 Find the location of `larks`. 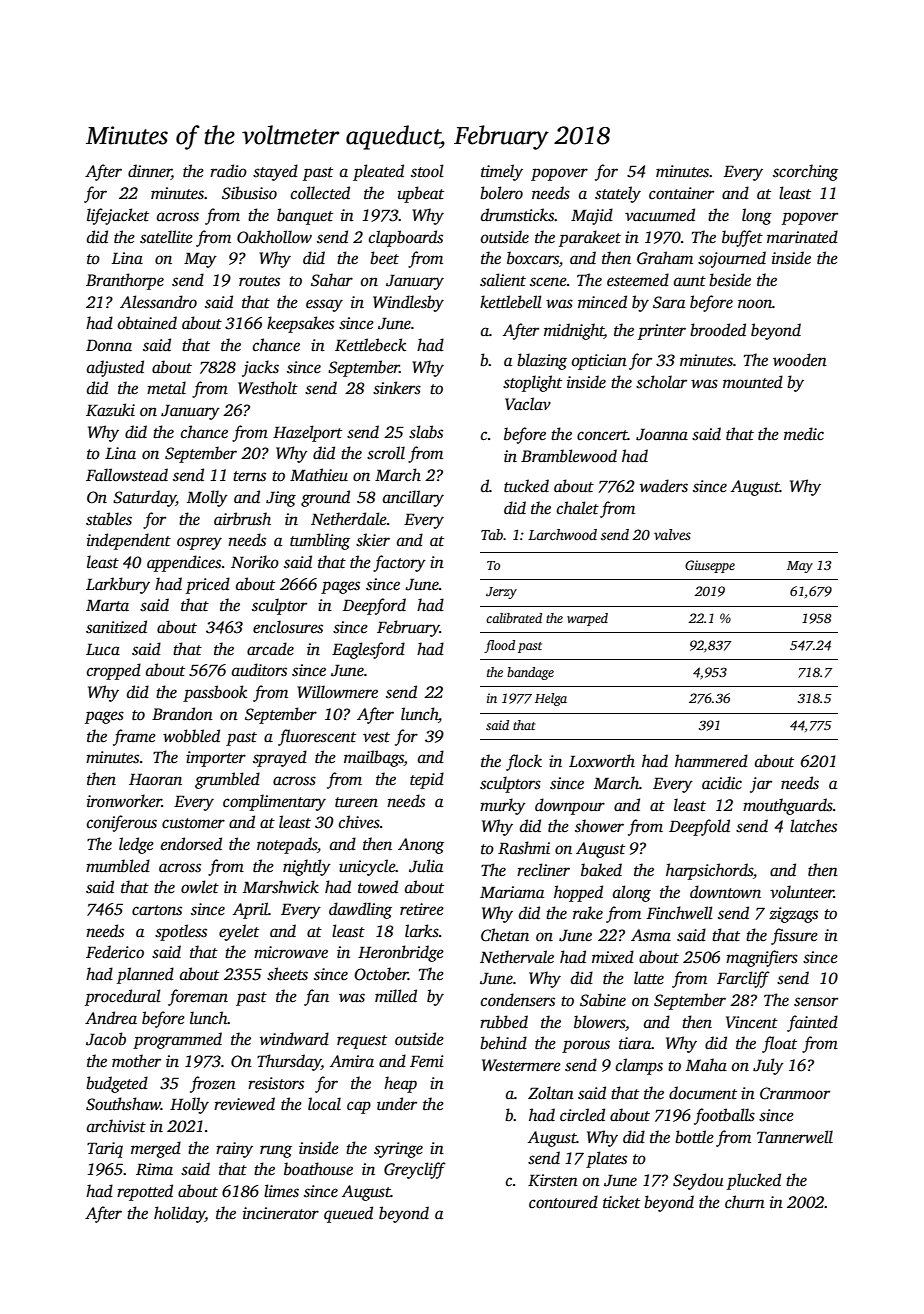

larks is located at coordinates (422, 931).
